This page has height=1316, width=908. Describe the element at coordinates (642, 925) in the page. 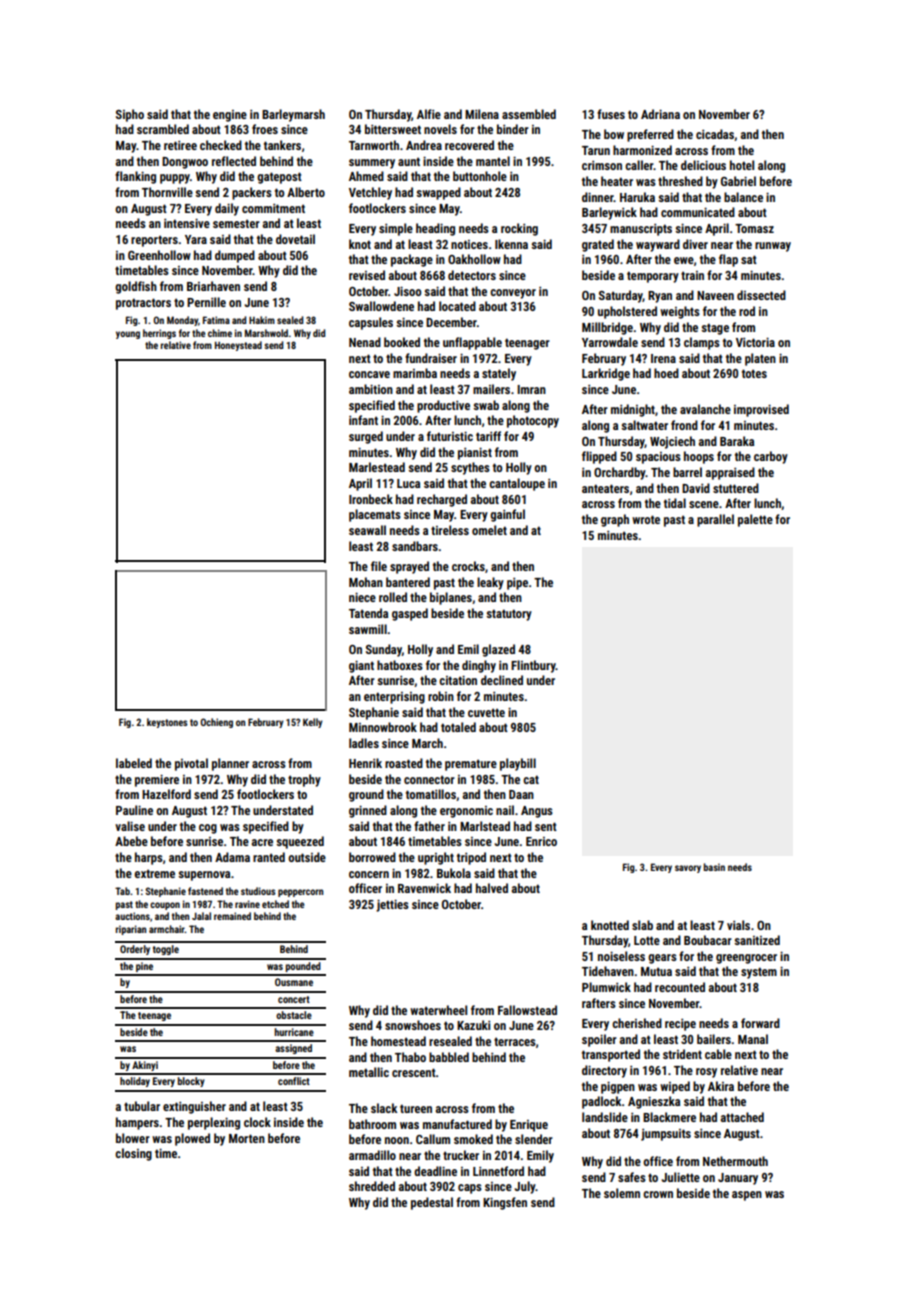

I see `slab` at that location.
